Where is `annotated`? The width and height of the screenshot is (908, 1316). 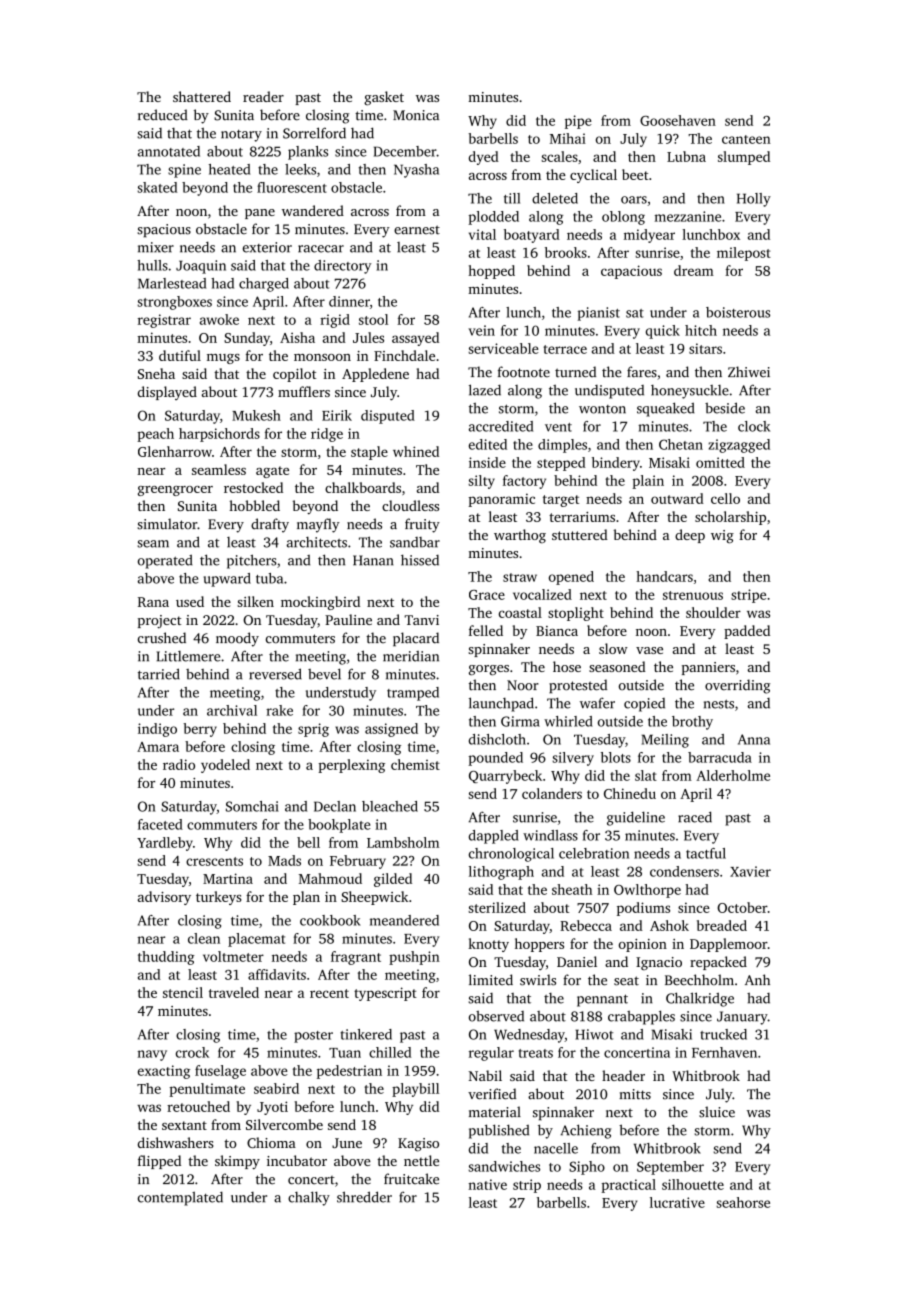 annotated is located at coordinates (169, 151).
